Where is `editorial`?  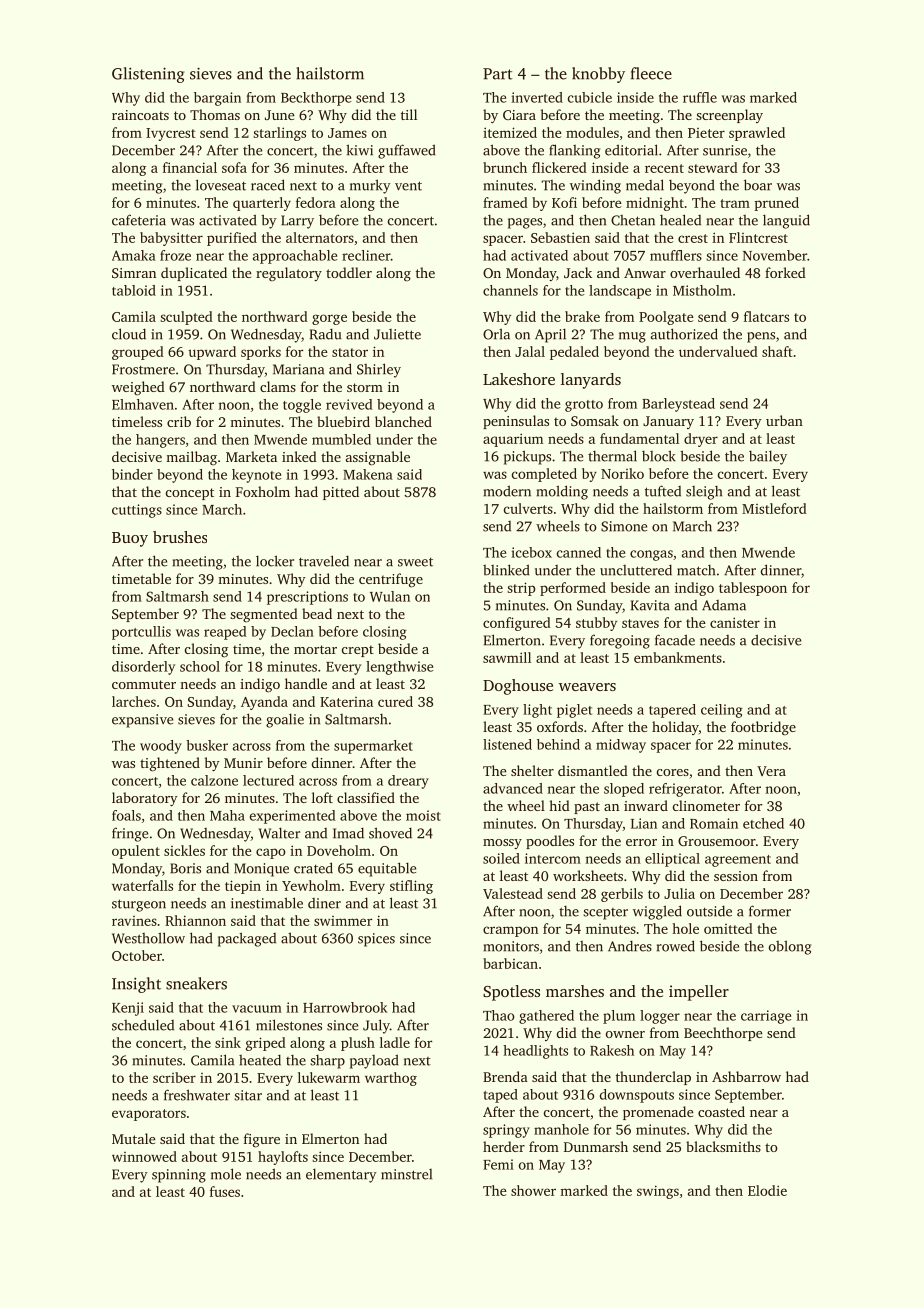
editorial is located at coordinates (631, 150).
